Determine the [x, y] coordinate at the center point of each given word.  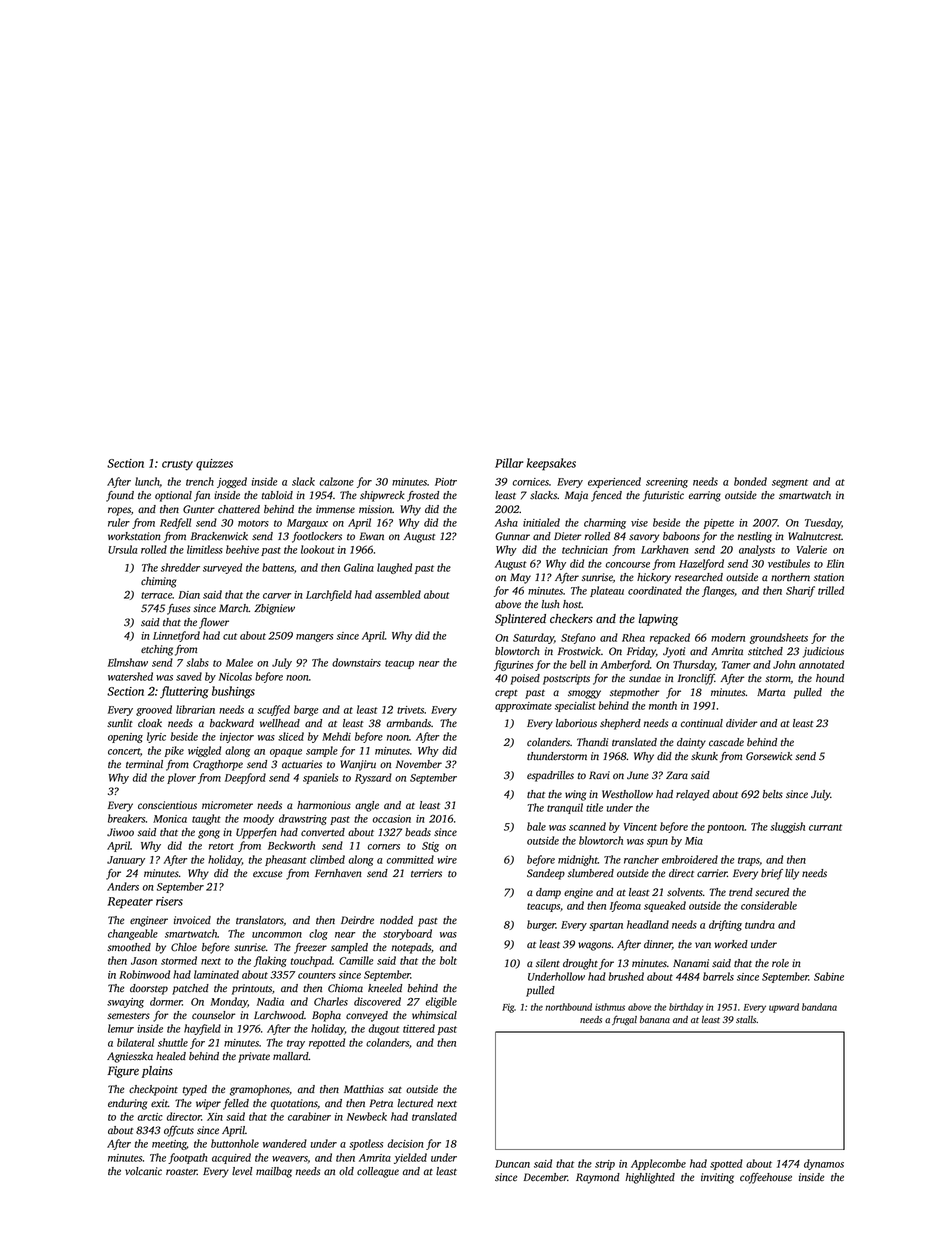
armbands [409, 723]
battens [278, 567]
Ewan [371, 536]
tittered [419, 1028]
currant [825, 827]
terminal [144, 764]
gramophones [259, 1090]
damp [548, 893]
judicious [823, 652]
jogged [232, 482]
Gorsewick [769, 756]
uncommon [277, 935]
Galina [359, 567]
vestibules [789, 563]
